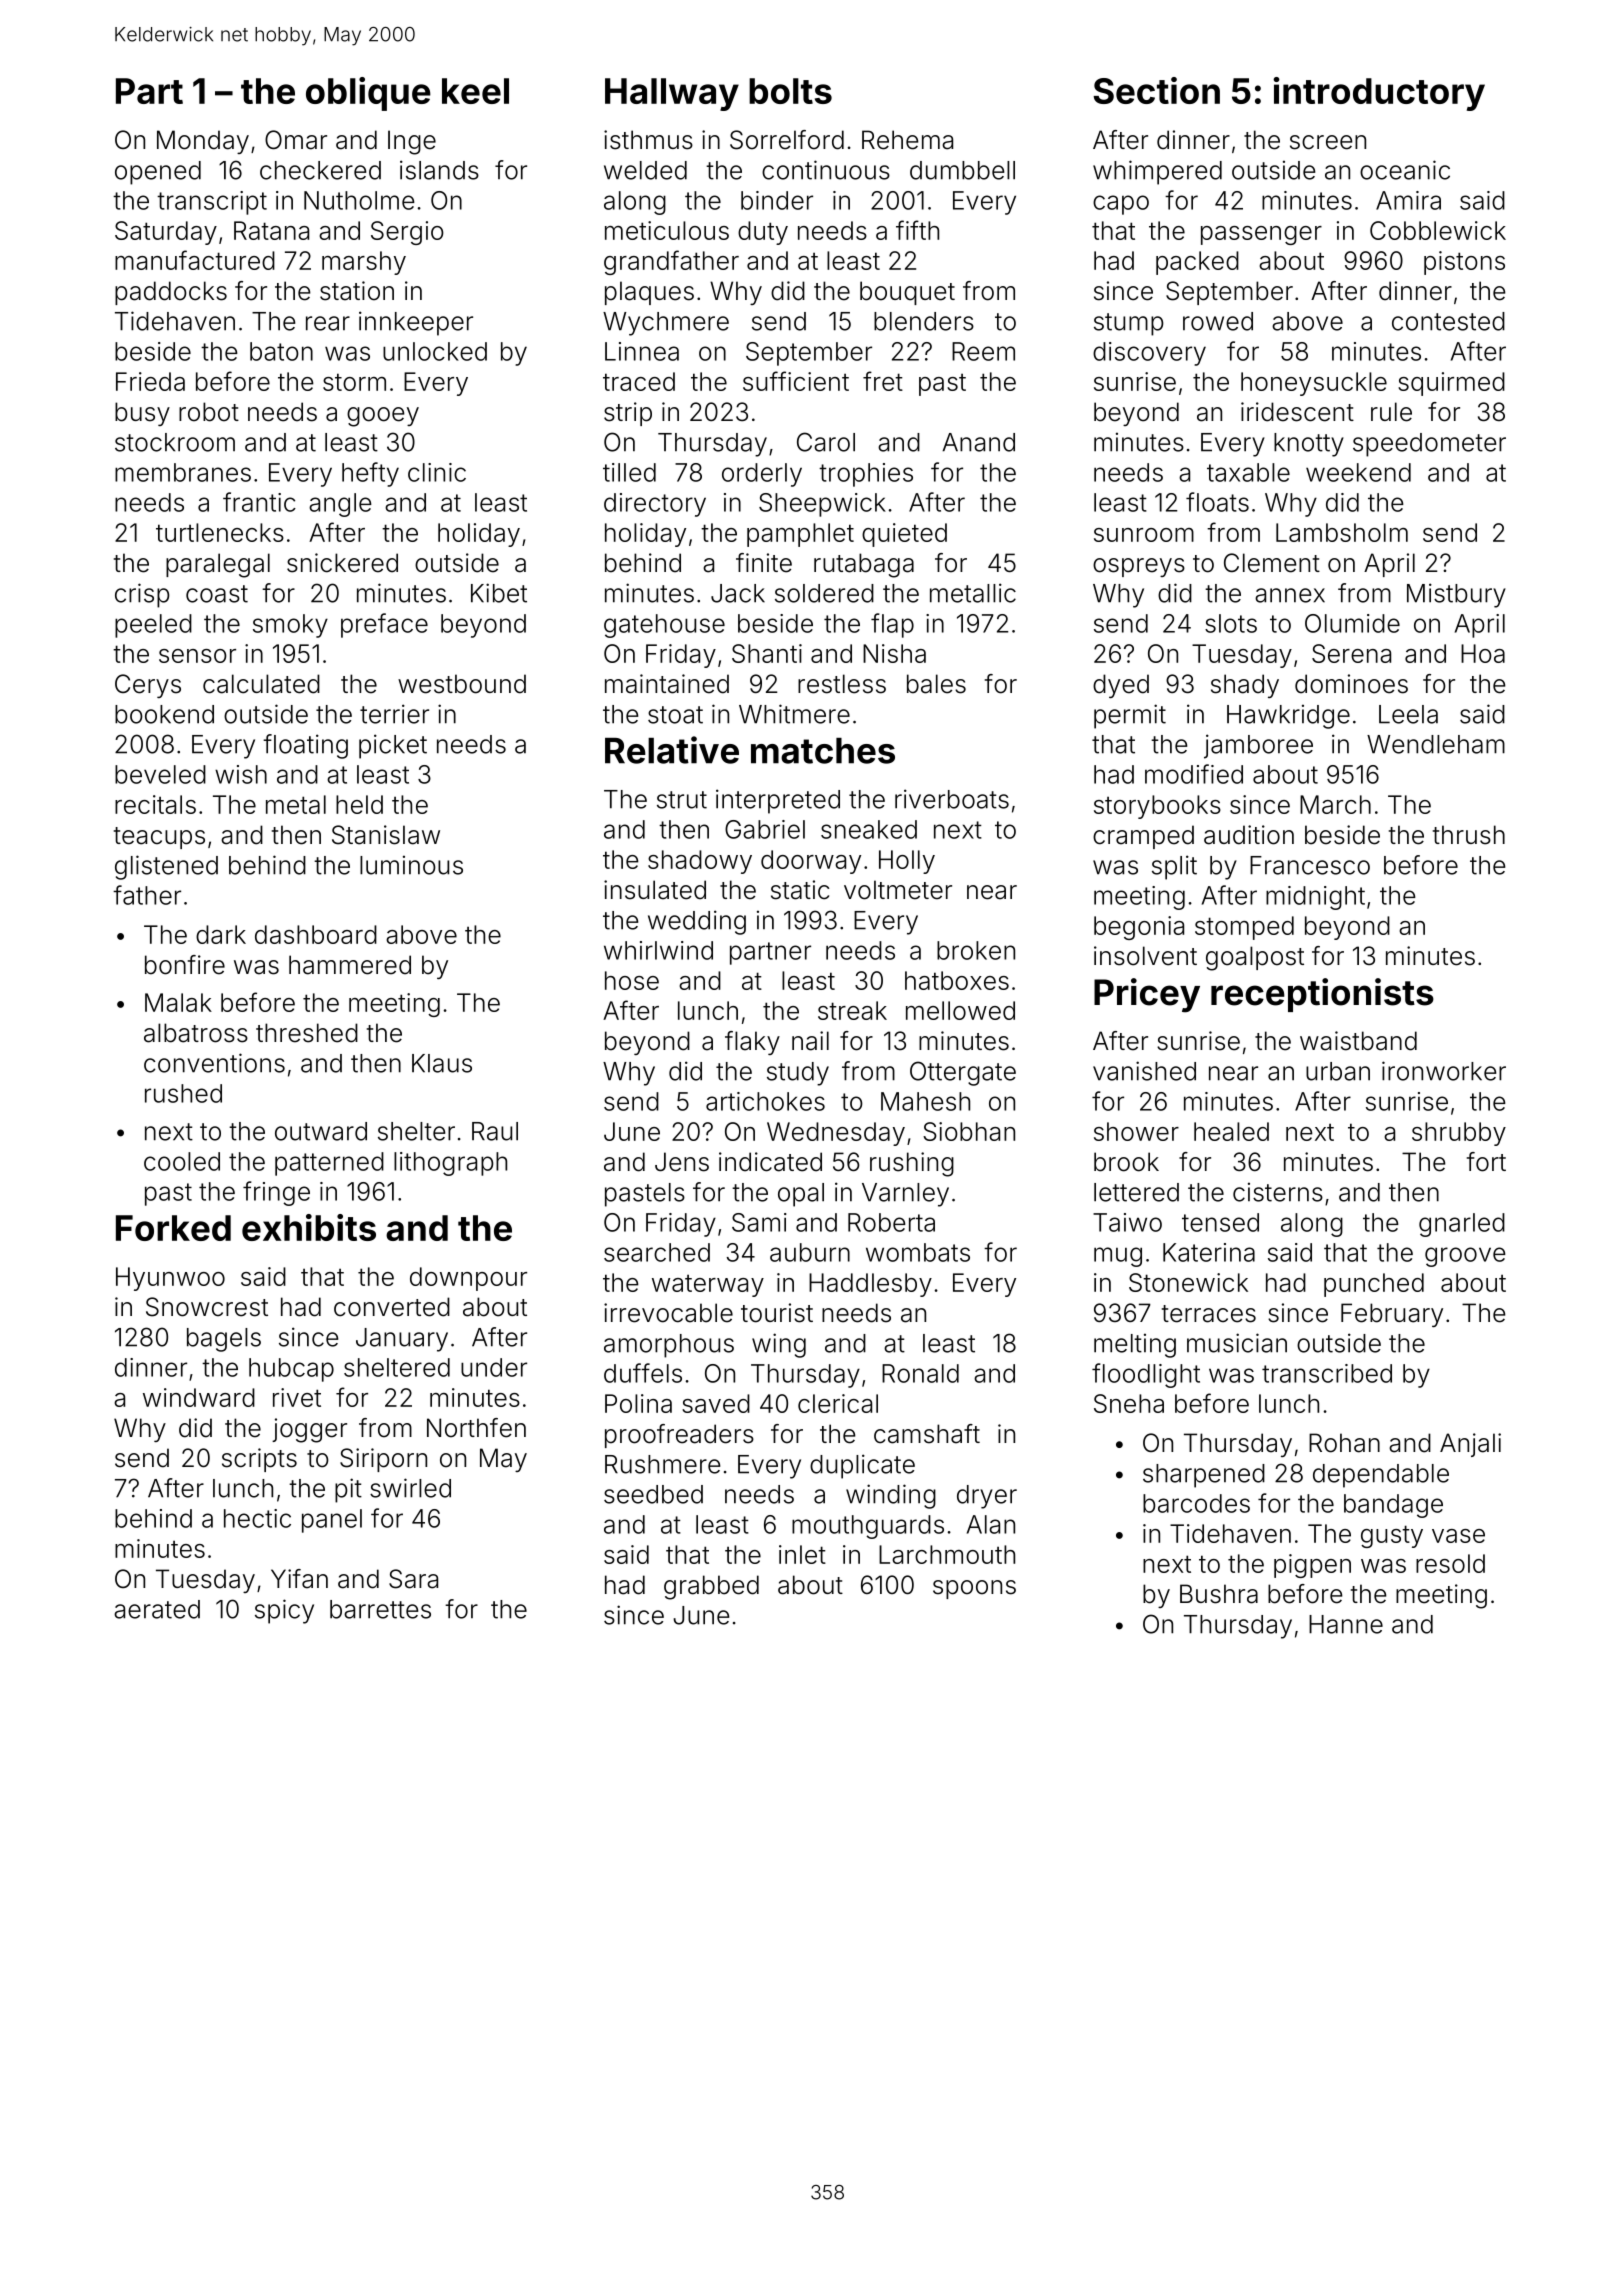  Describe the element at coordinates (765, 1101) in the screenshot. I see `artichokes` at that location.
